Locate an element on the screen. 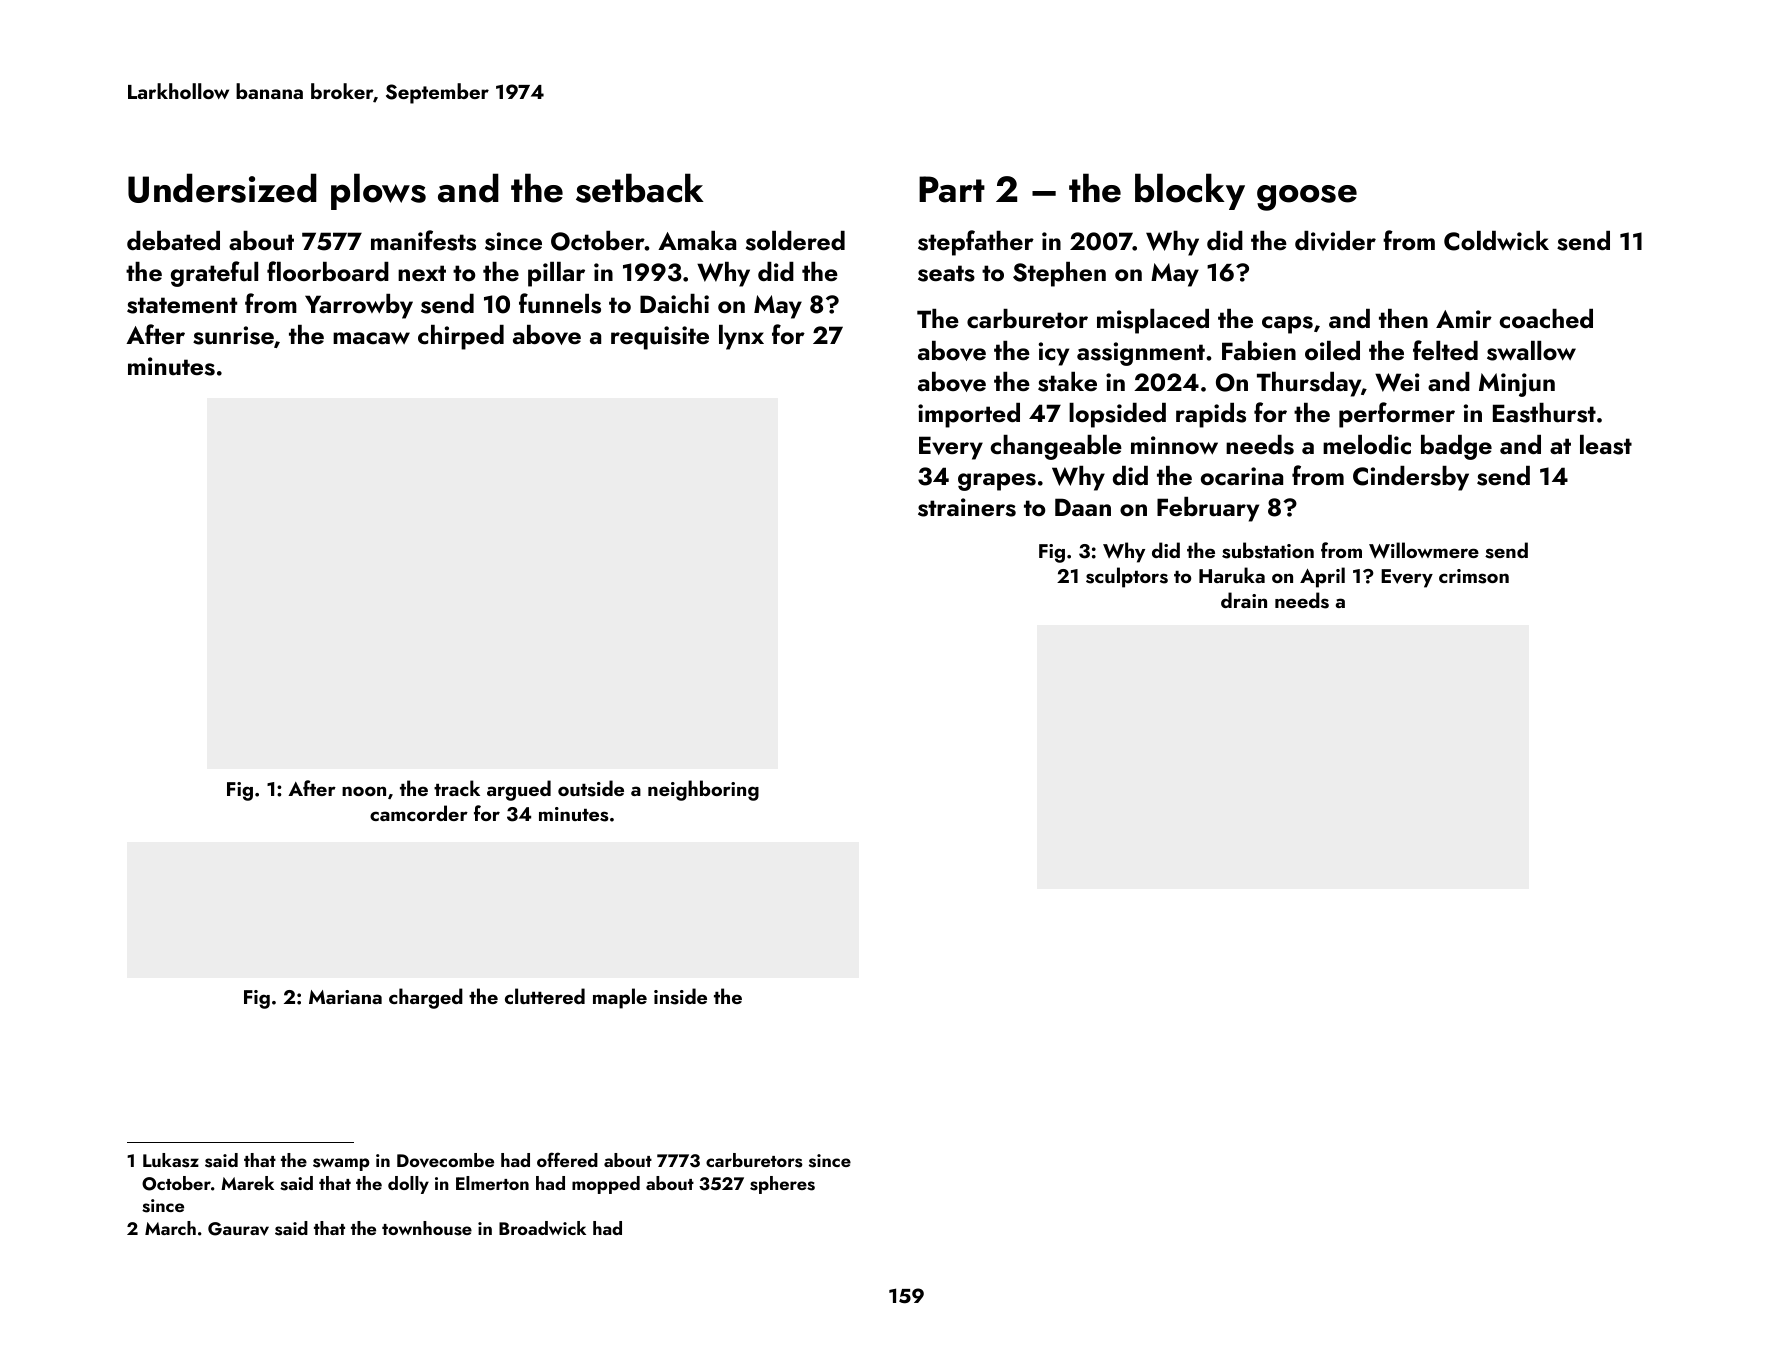 The image size is (1776, 1372). sunrise is located at coordinates (233, 335).
